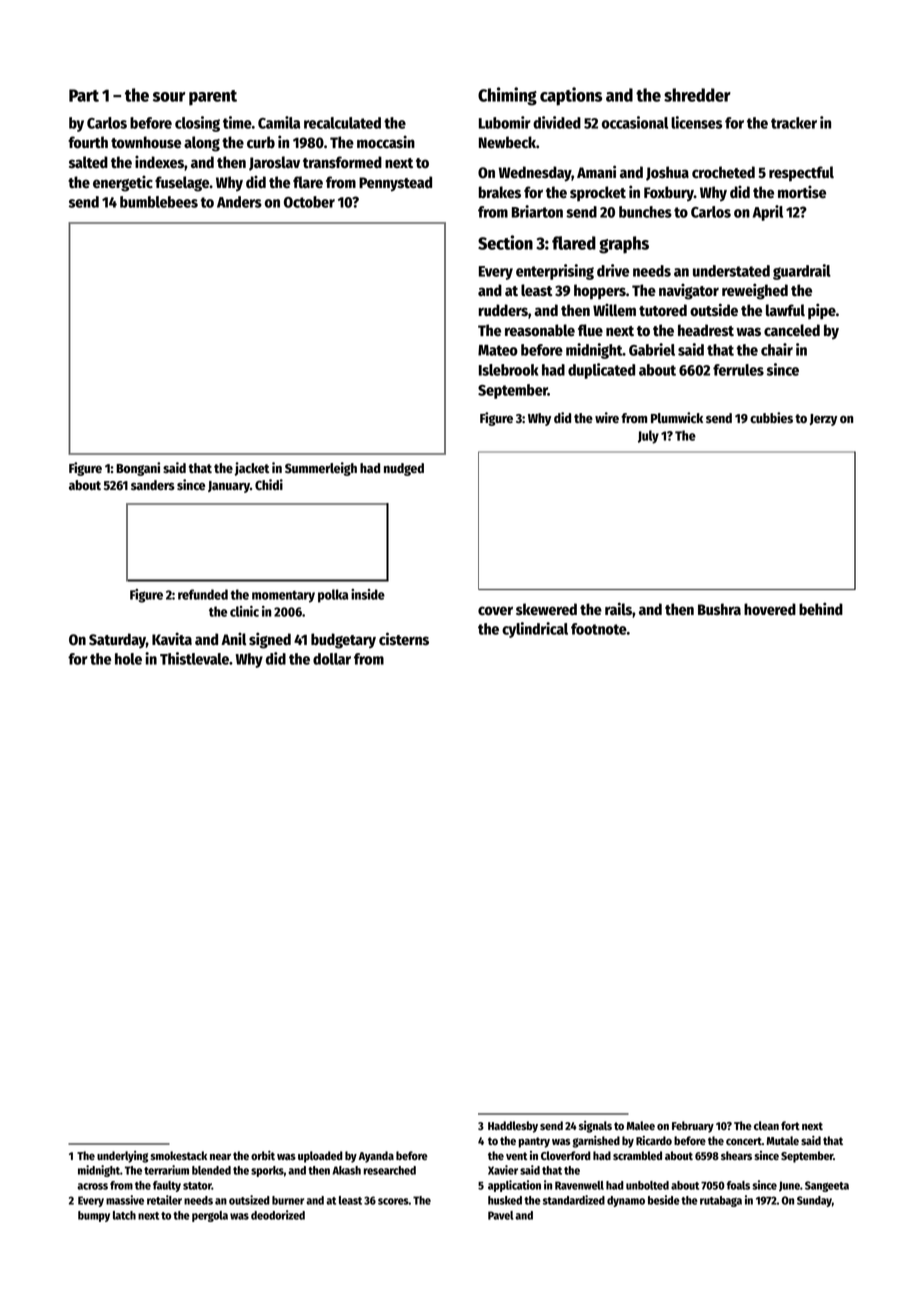 The image size is (924, 1308). Describe the element at coordinates (513, 1127) in the screenshot. I see `Haddlesby` at that location.
